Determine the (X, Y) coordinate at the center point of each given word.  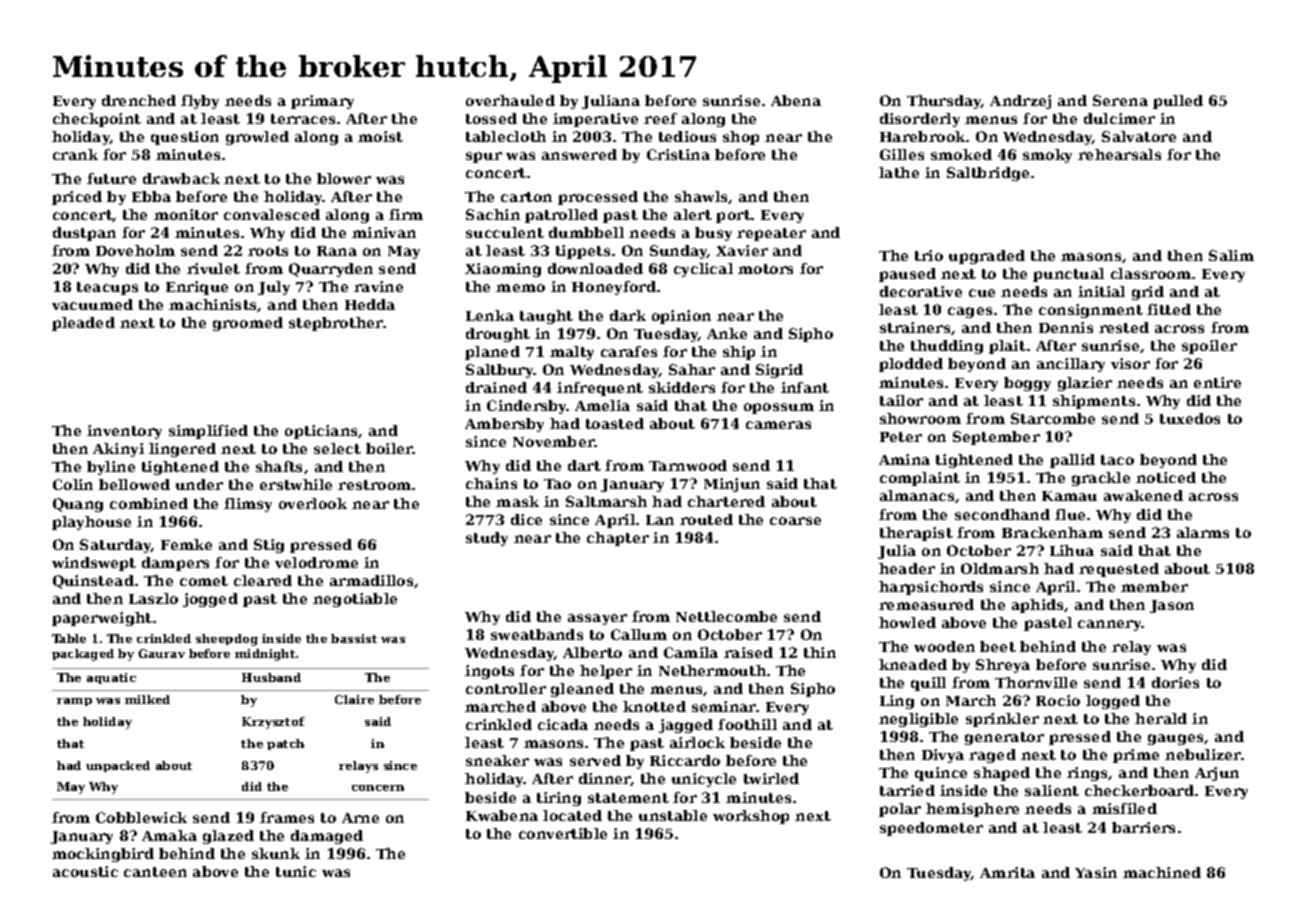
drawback (181, 178)
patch (285, 744)
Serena (1120, 100)
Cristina (678, 154)
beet (998, 646)
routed (706, 519)
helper (606, 672)
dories (1175, 682)
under (199, 484)
